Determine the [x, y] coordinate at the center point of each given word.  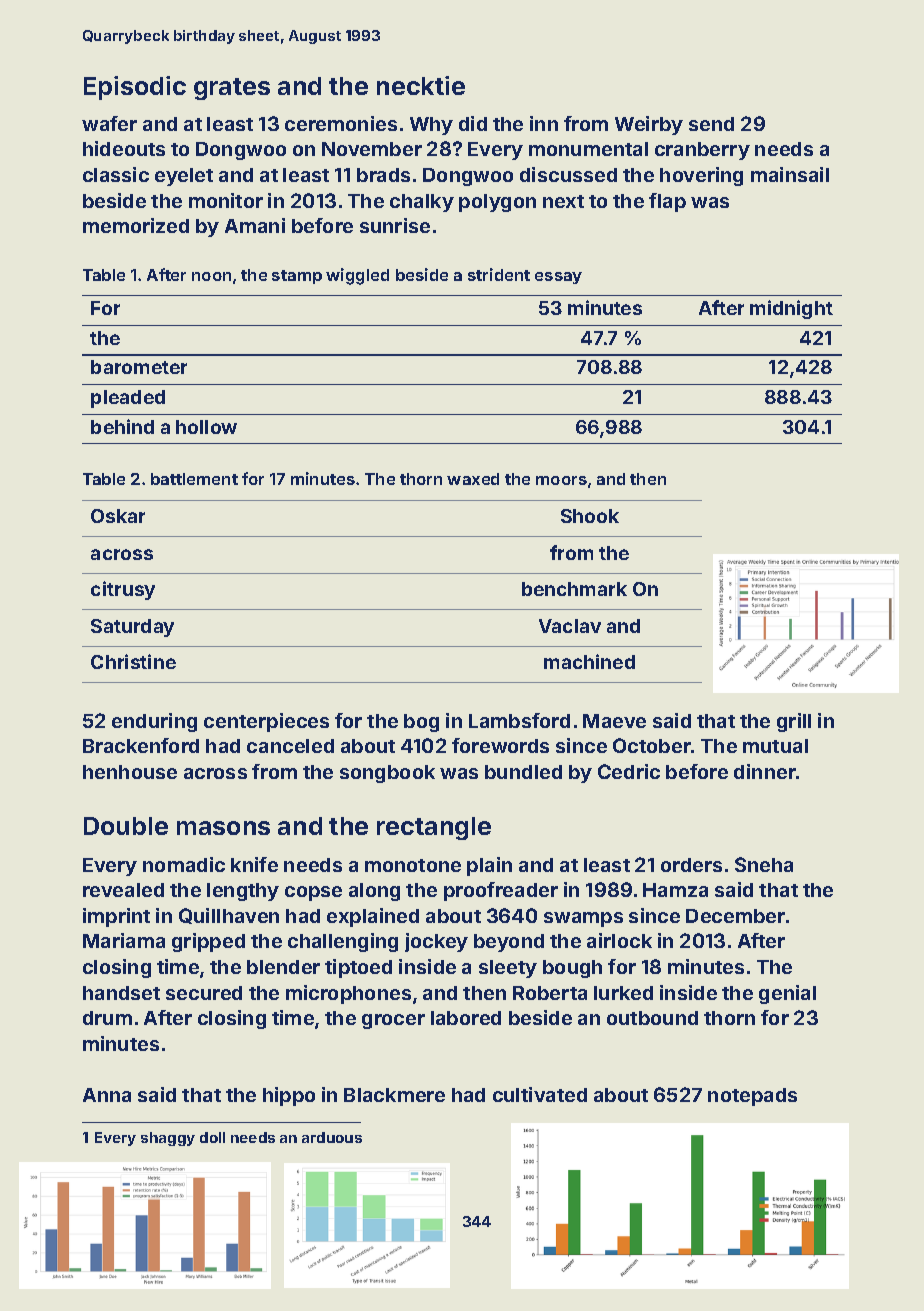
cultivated [540, 1094]
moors [561, 480]
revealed [123, 890]
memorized [136, 225]
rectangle [434, 828]
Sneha [764, 864]
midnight [791, 309]
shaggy [168, 1139]
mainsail [790, 174]
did [473, 123]
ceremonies [341, 123]
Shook [590, 516]
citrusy [123, 590]
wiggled [357, 276]
